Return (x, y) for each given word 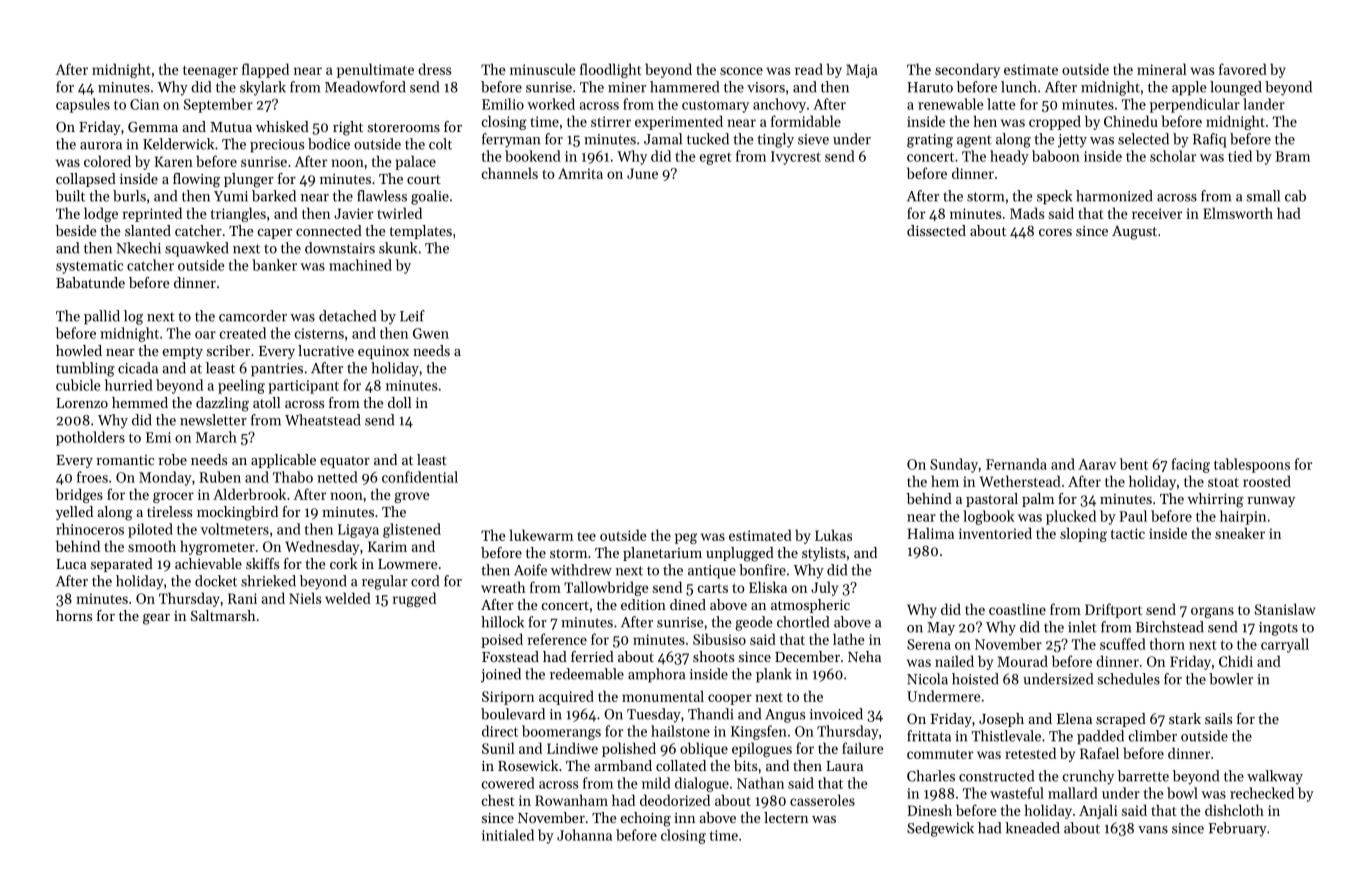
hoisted (975, 679)
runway (1271, 502)
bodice (329, 144)
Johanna (584, 835)
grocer (173, 497)
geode (753, 623)
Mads (1027, 213)
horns (74, 615)
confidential (420, 477)
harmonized (1114, 196)
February (1237, 829)
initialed (508, 835)
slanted (148, 230)
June (642, 173)
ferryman (511, 140)
